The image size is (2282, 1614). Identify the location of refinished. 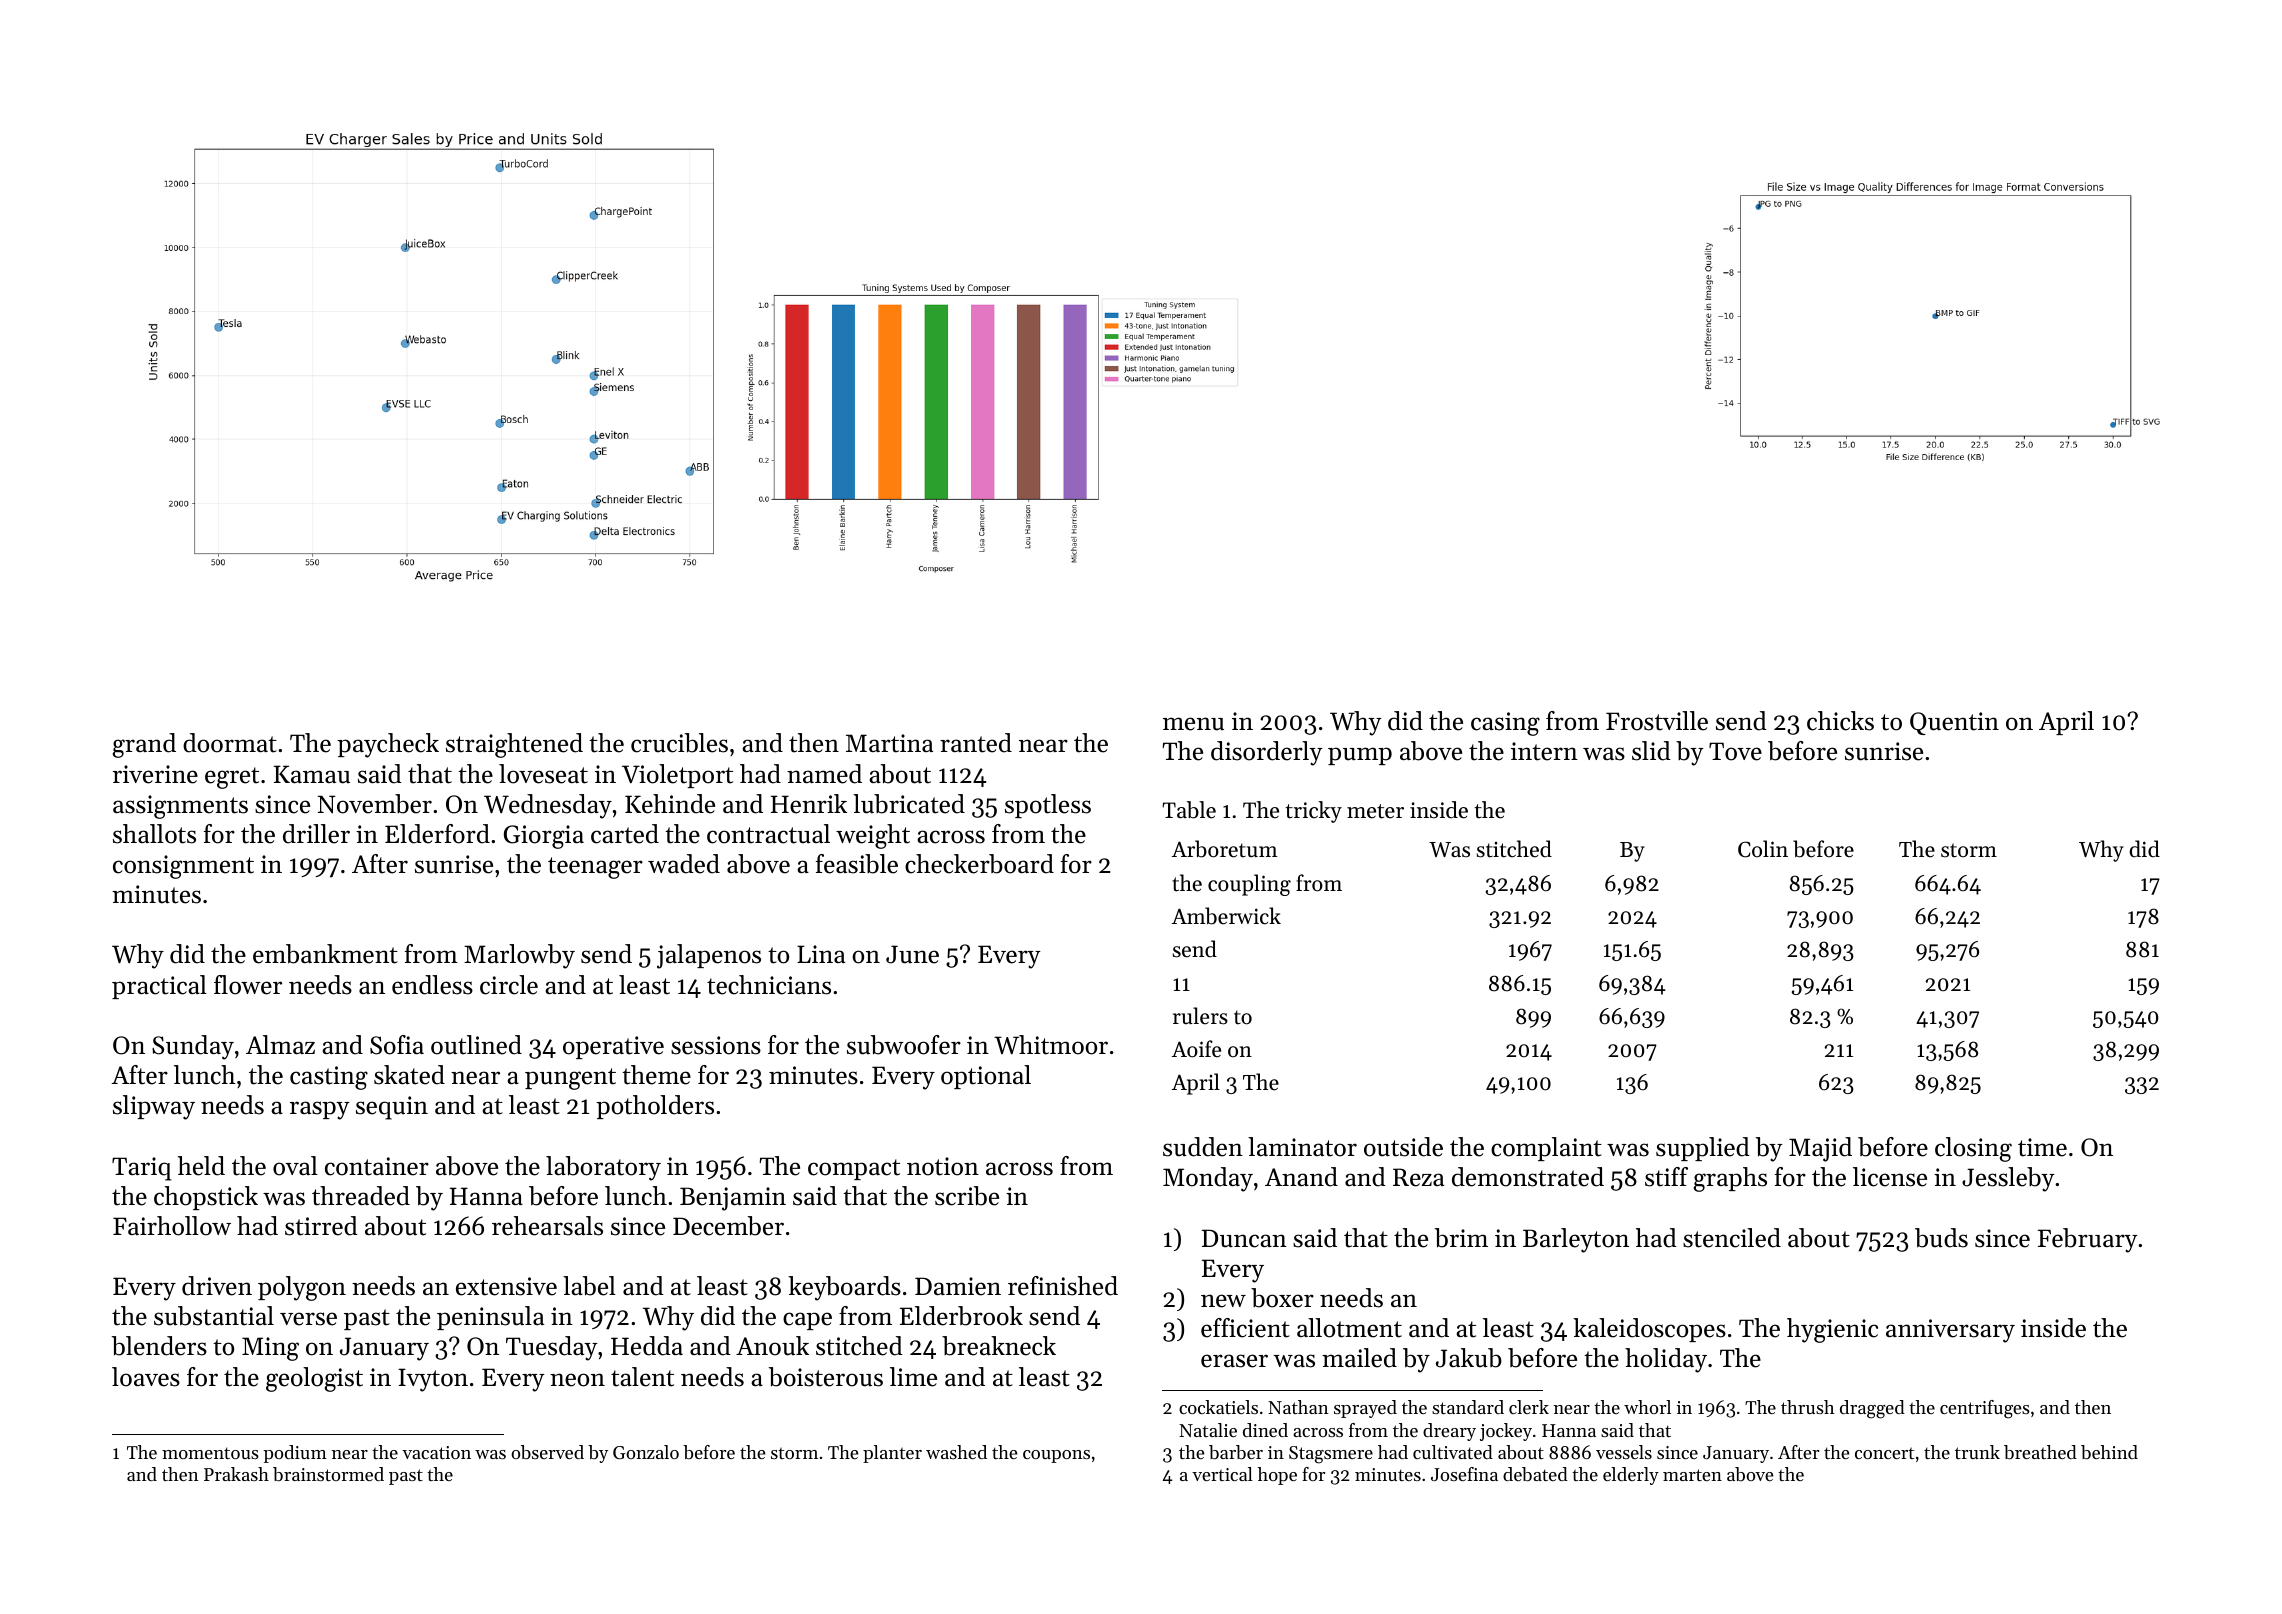
(1063, 1286).
